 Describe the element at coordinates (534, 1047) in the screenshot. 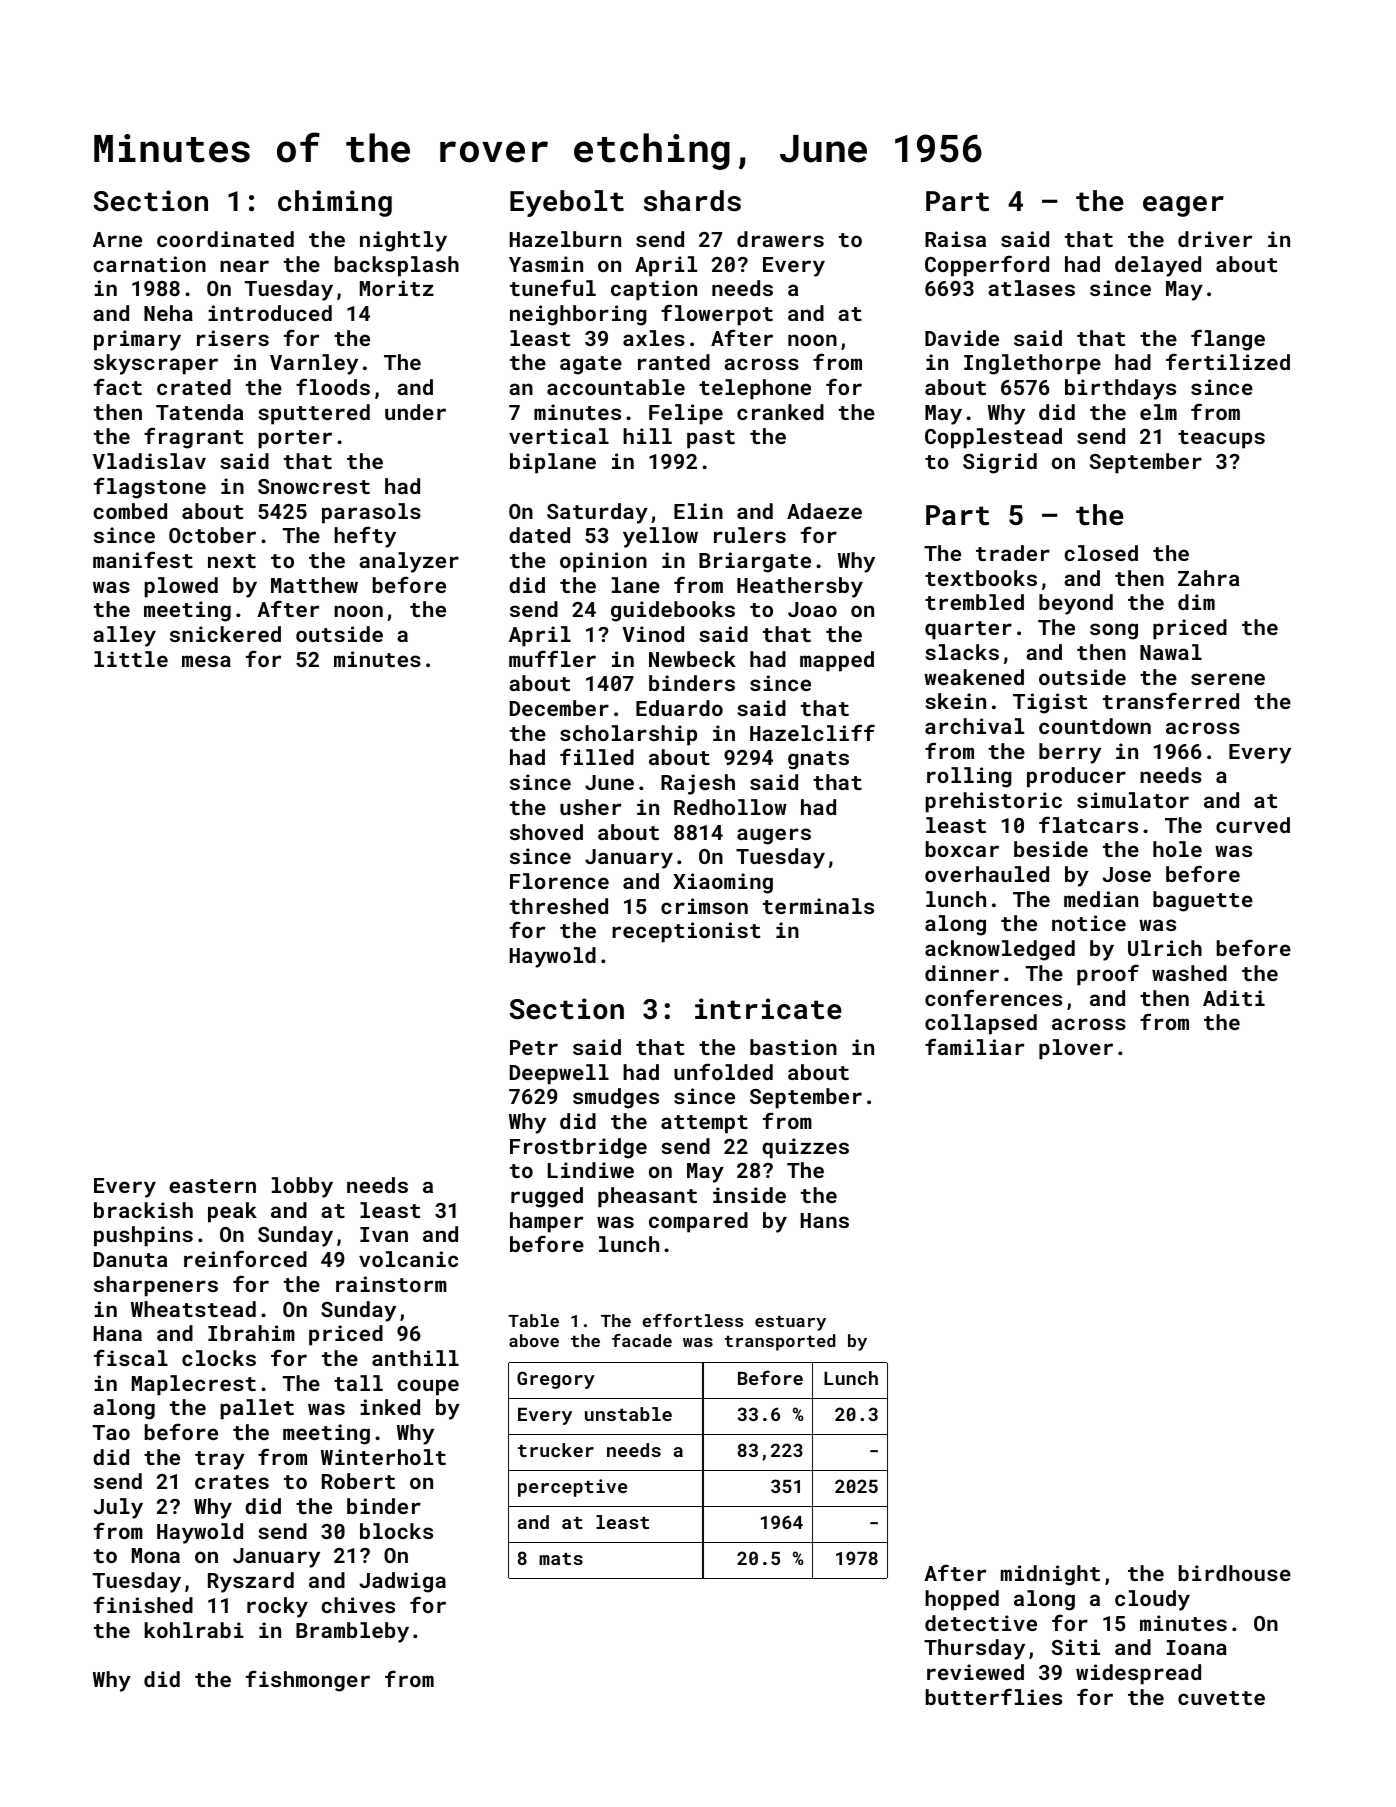

I see `Petr` at that location.
